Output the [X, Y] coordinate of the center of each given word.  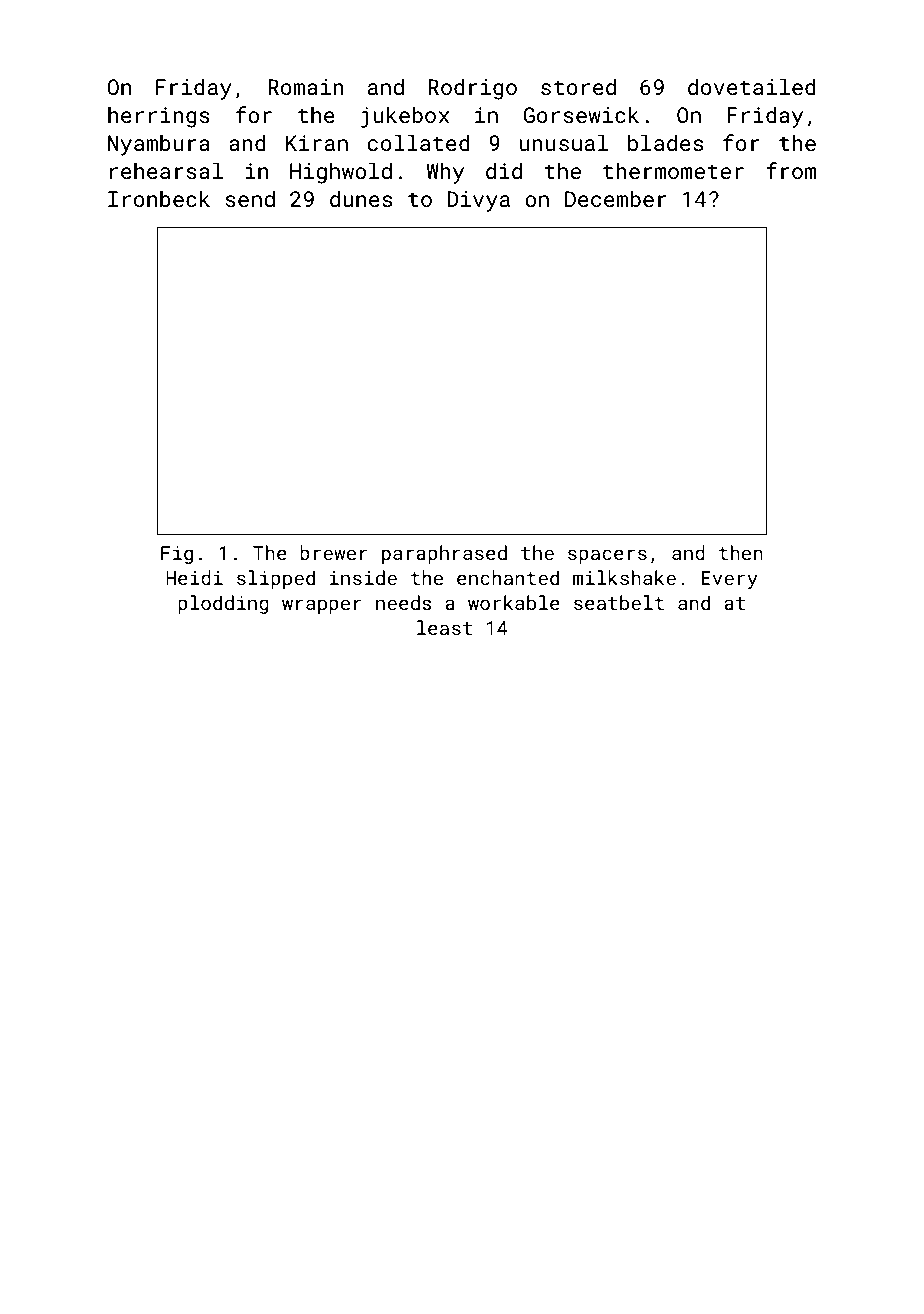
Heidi [194, 577]
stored [578, 86]
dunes [361, 198]
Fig [177, 555]
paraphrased [444, 554]
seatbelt [619, 602]
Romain [306, 87]
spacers [607, 556]
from [791, 170]
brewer [334, 552]
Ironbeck [159, 198]
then [741, 552]
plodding [223, 604]
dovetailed [752, 86]
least [444, 627]
